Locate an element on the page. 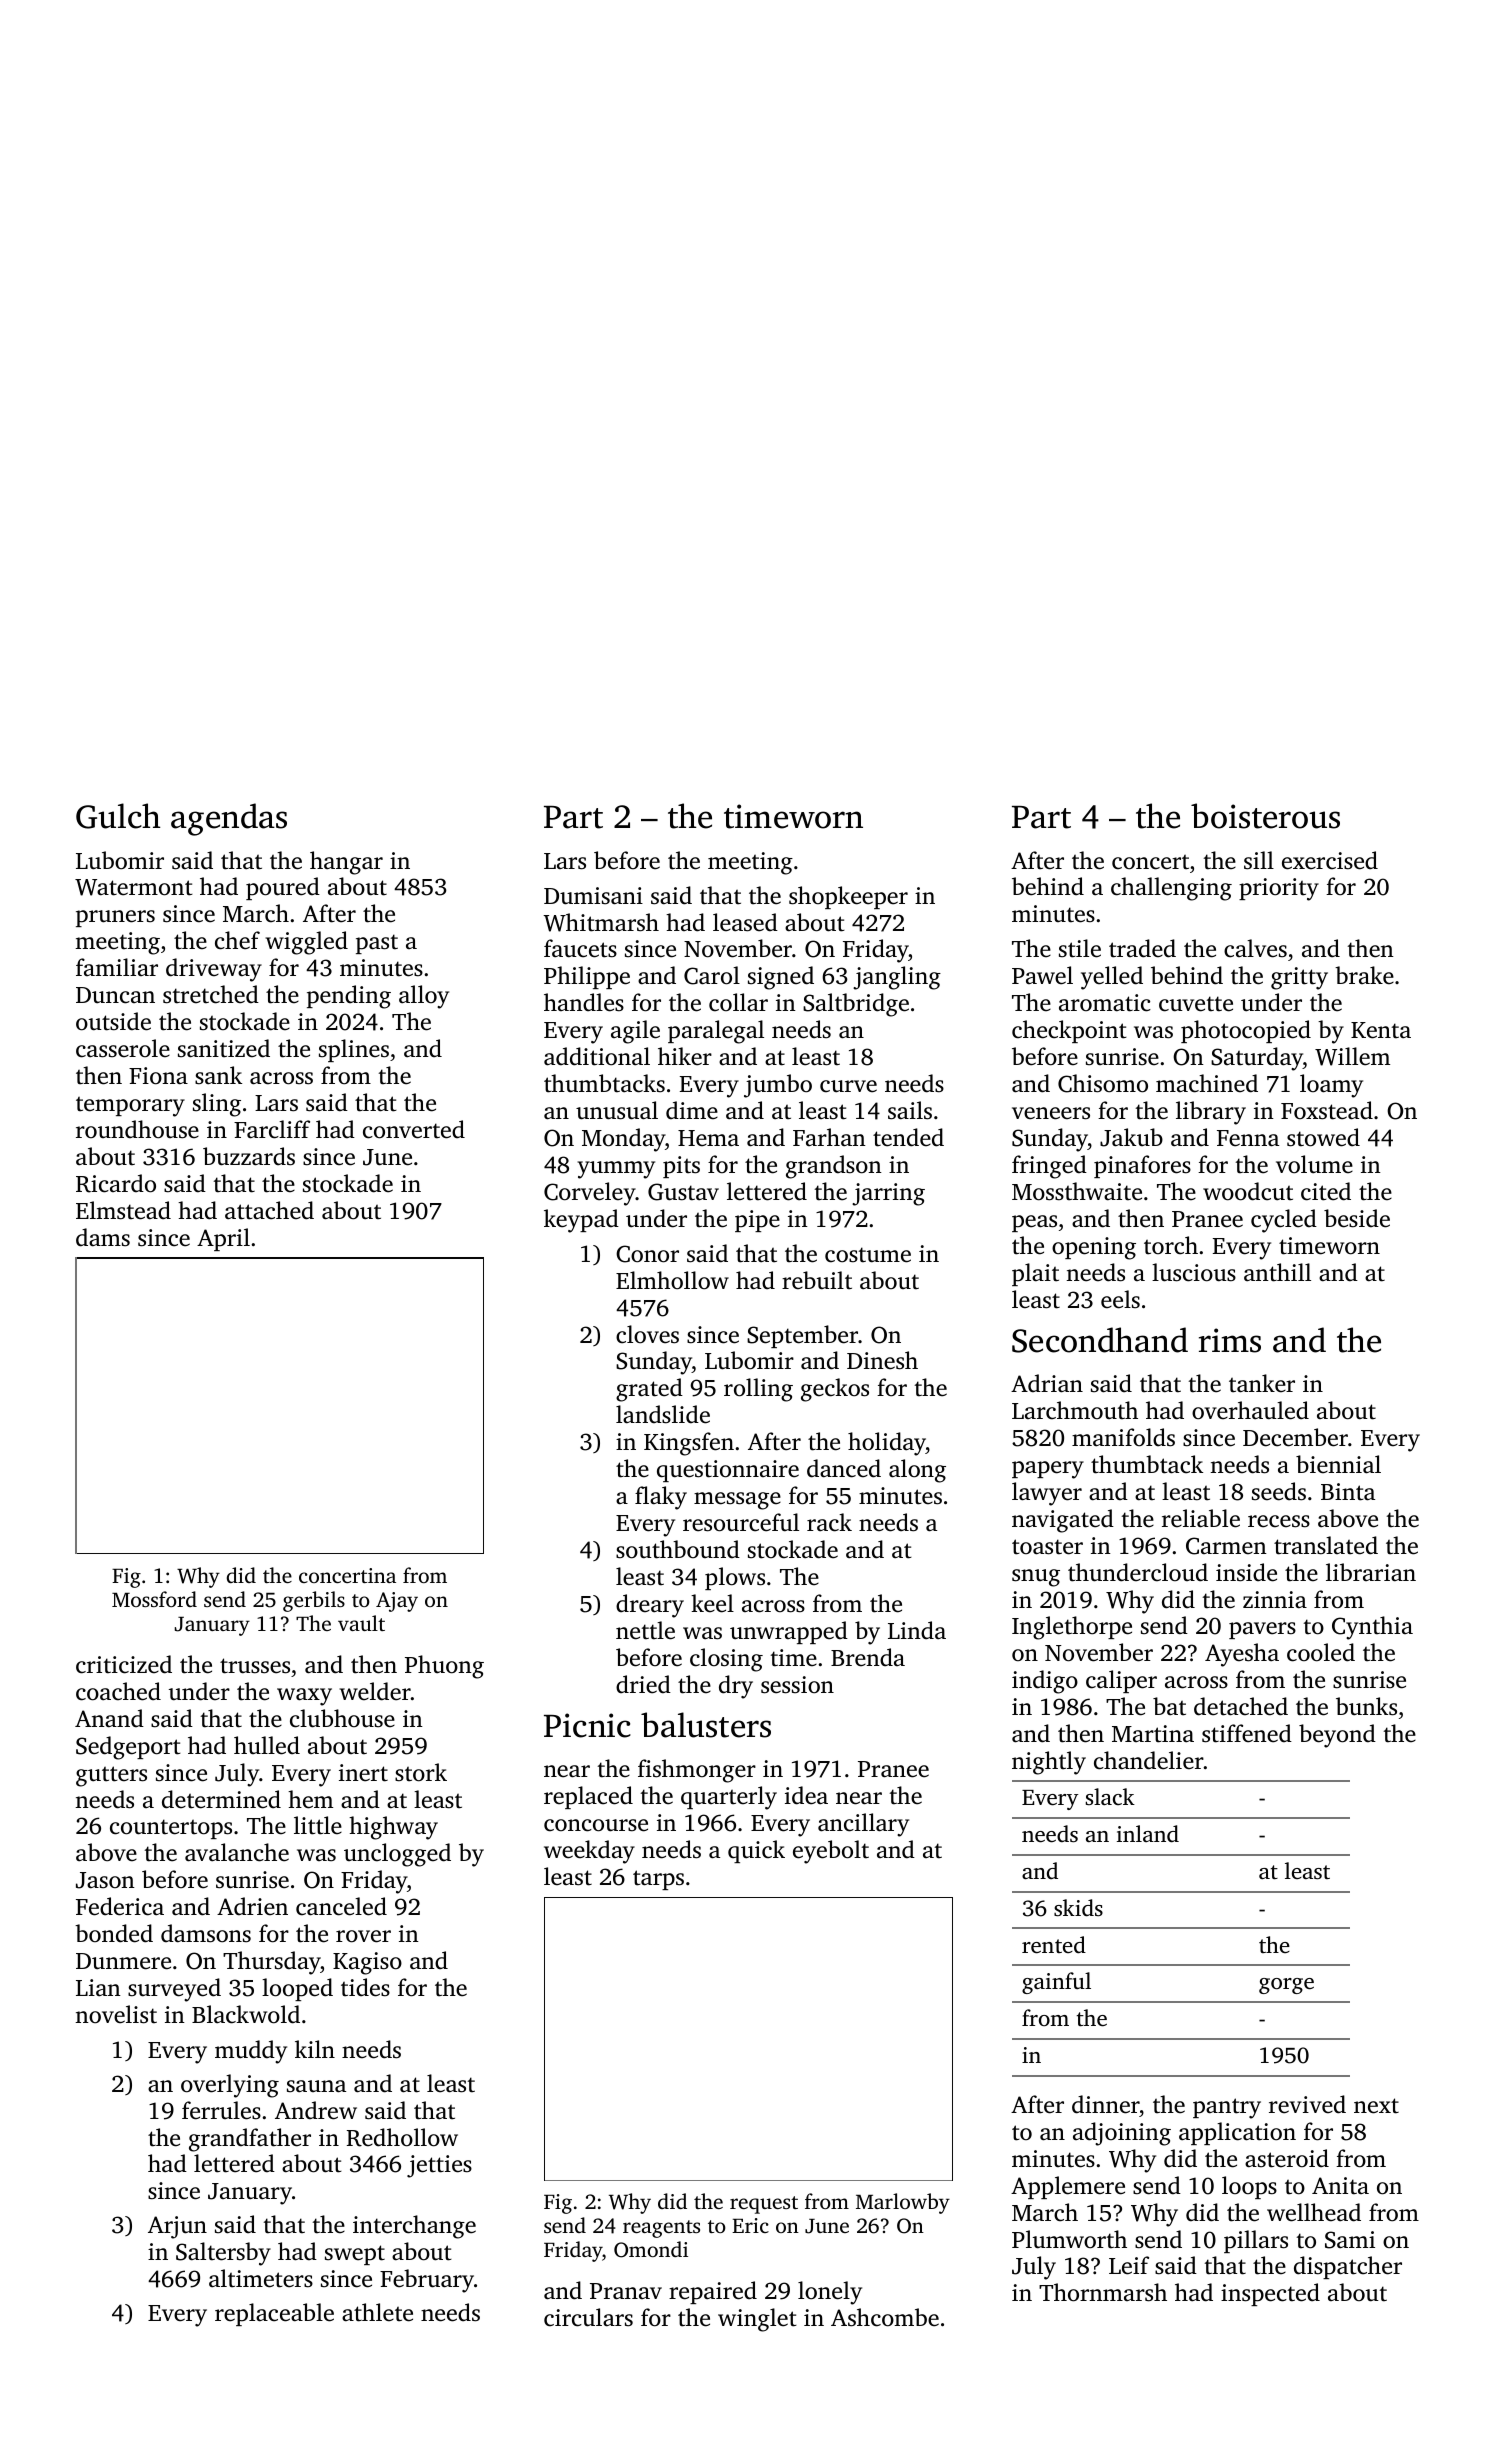  gorge is located at coordinates (1286, 1986).
